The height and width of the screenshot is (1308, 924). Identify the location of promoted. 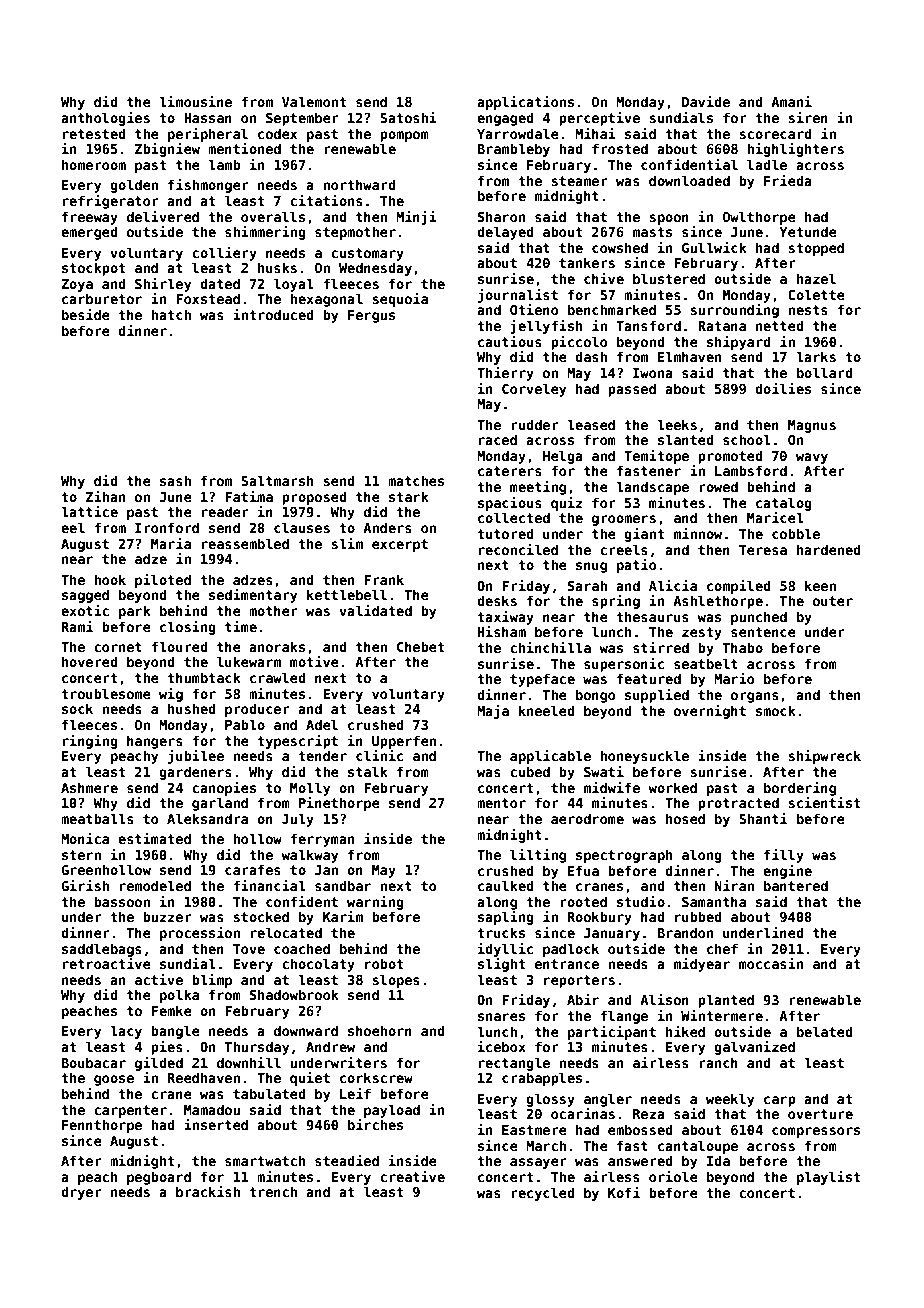
(730, 457).
